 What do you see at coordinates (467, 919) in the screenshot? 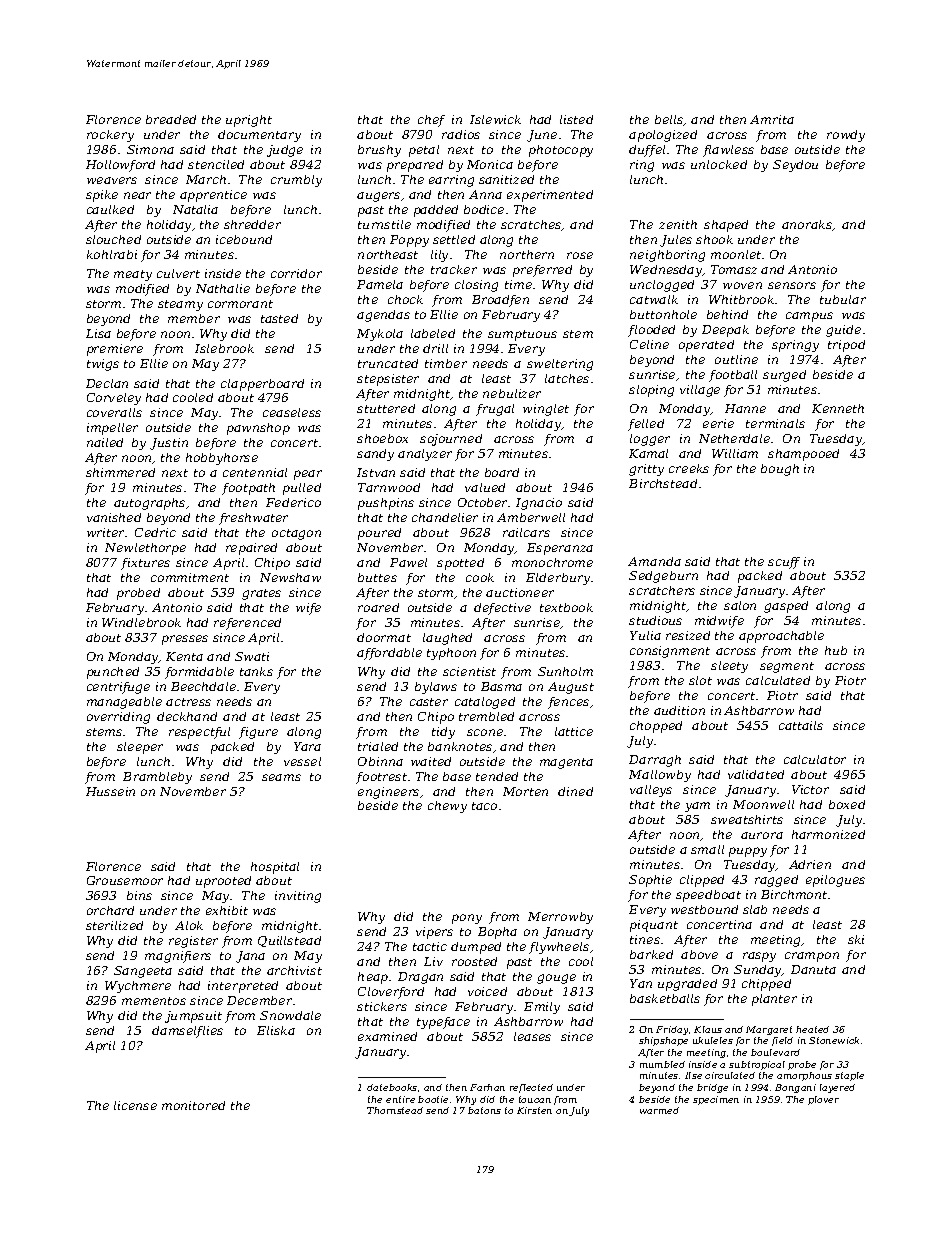
I see `pony` at bounding box center [467, 919].
